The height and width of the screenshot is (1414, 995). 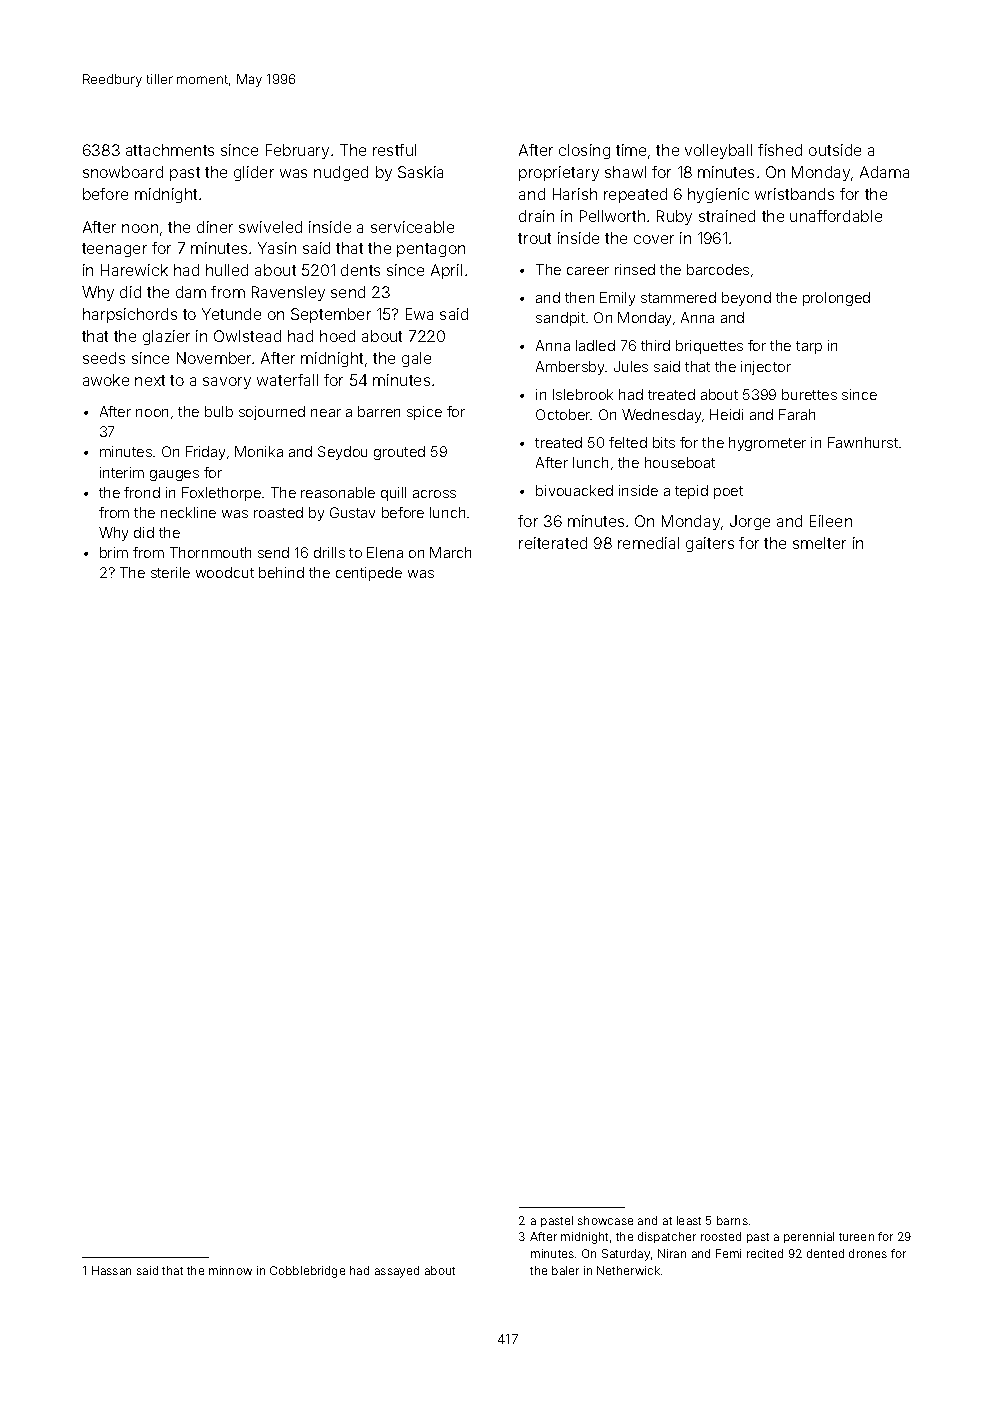 I want to click on Eileen, so click(x=831, y=521).
